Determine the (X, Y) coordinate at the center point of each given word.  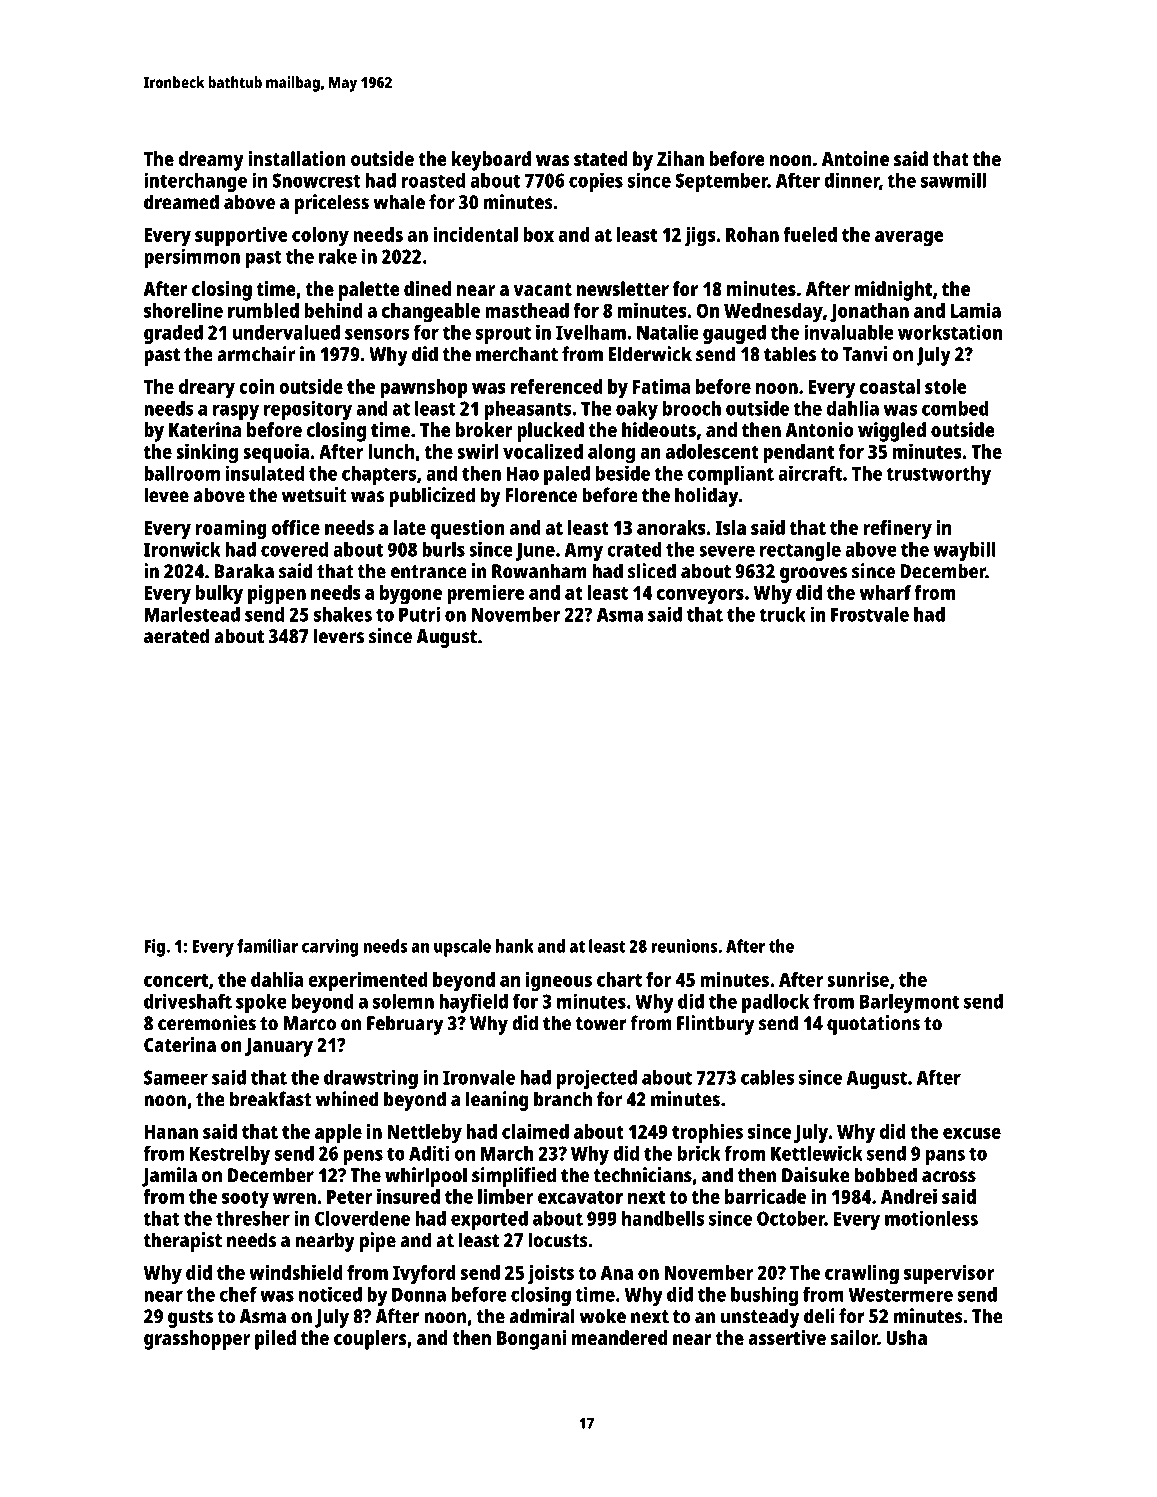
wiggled (892, 432)
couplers (370, 1340)
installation (297, 158)
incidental (475, 234)
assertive (787, 1337)
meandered (620, 1337)
